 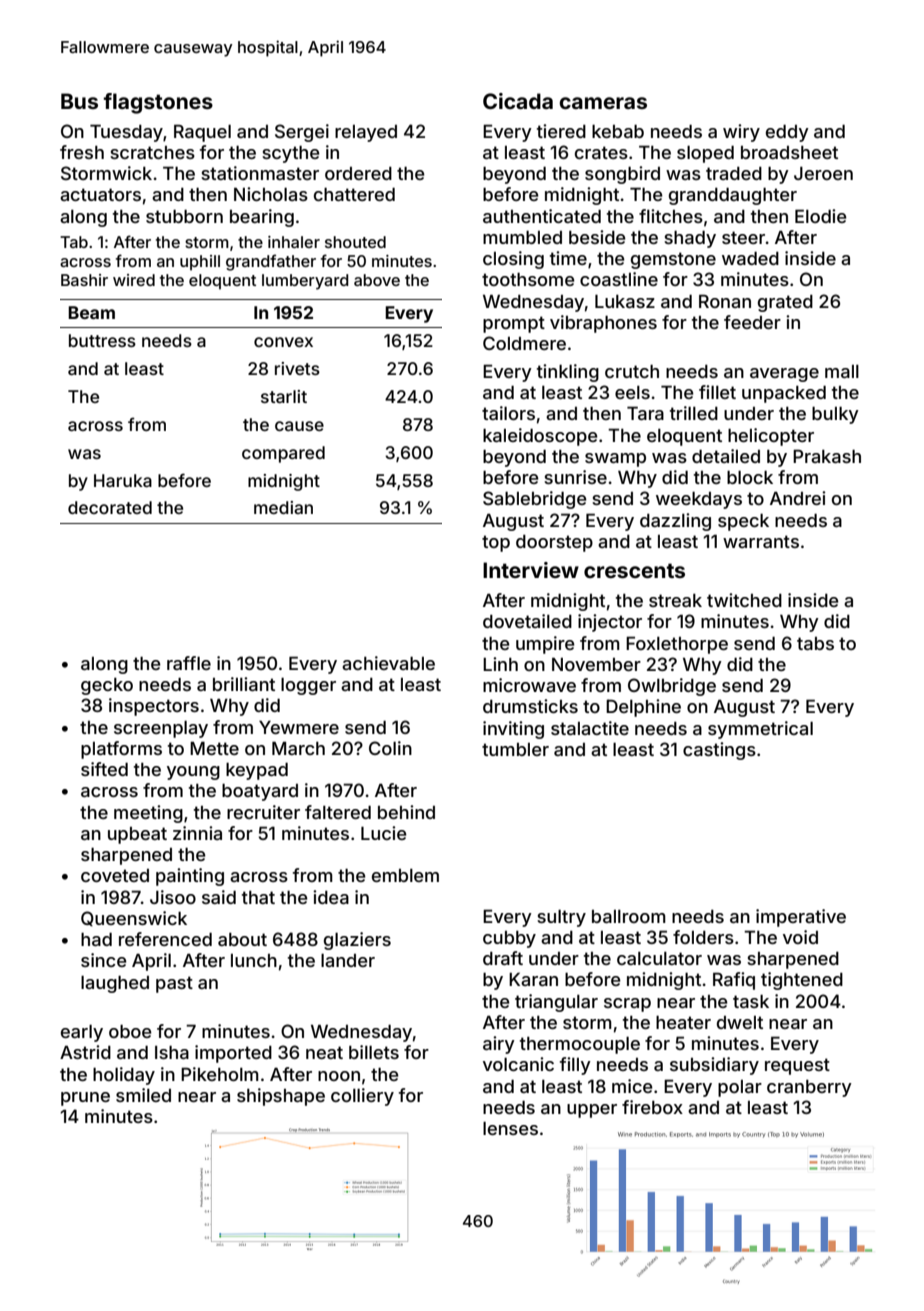 What do you see at coordinates (283, 454) in the screenshot?
I see `compared` at bounding box center [283, 454].
